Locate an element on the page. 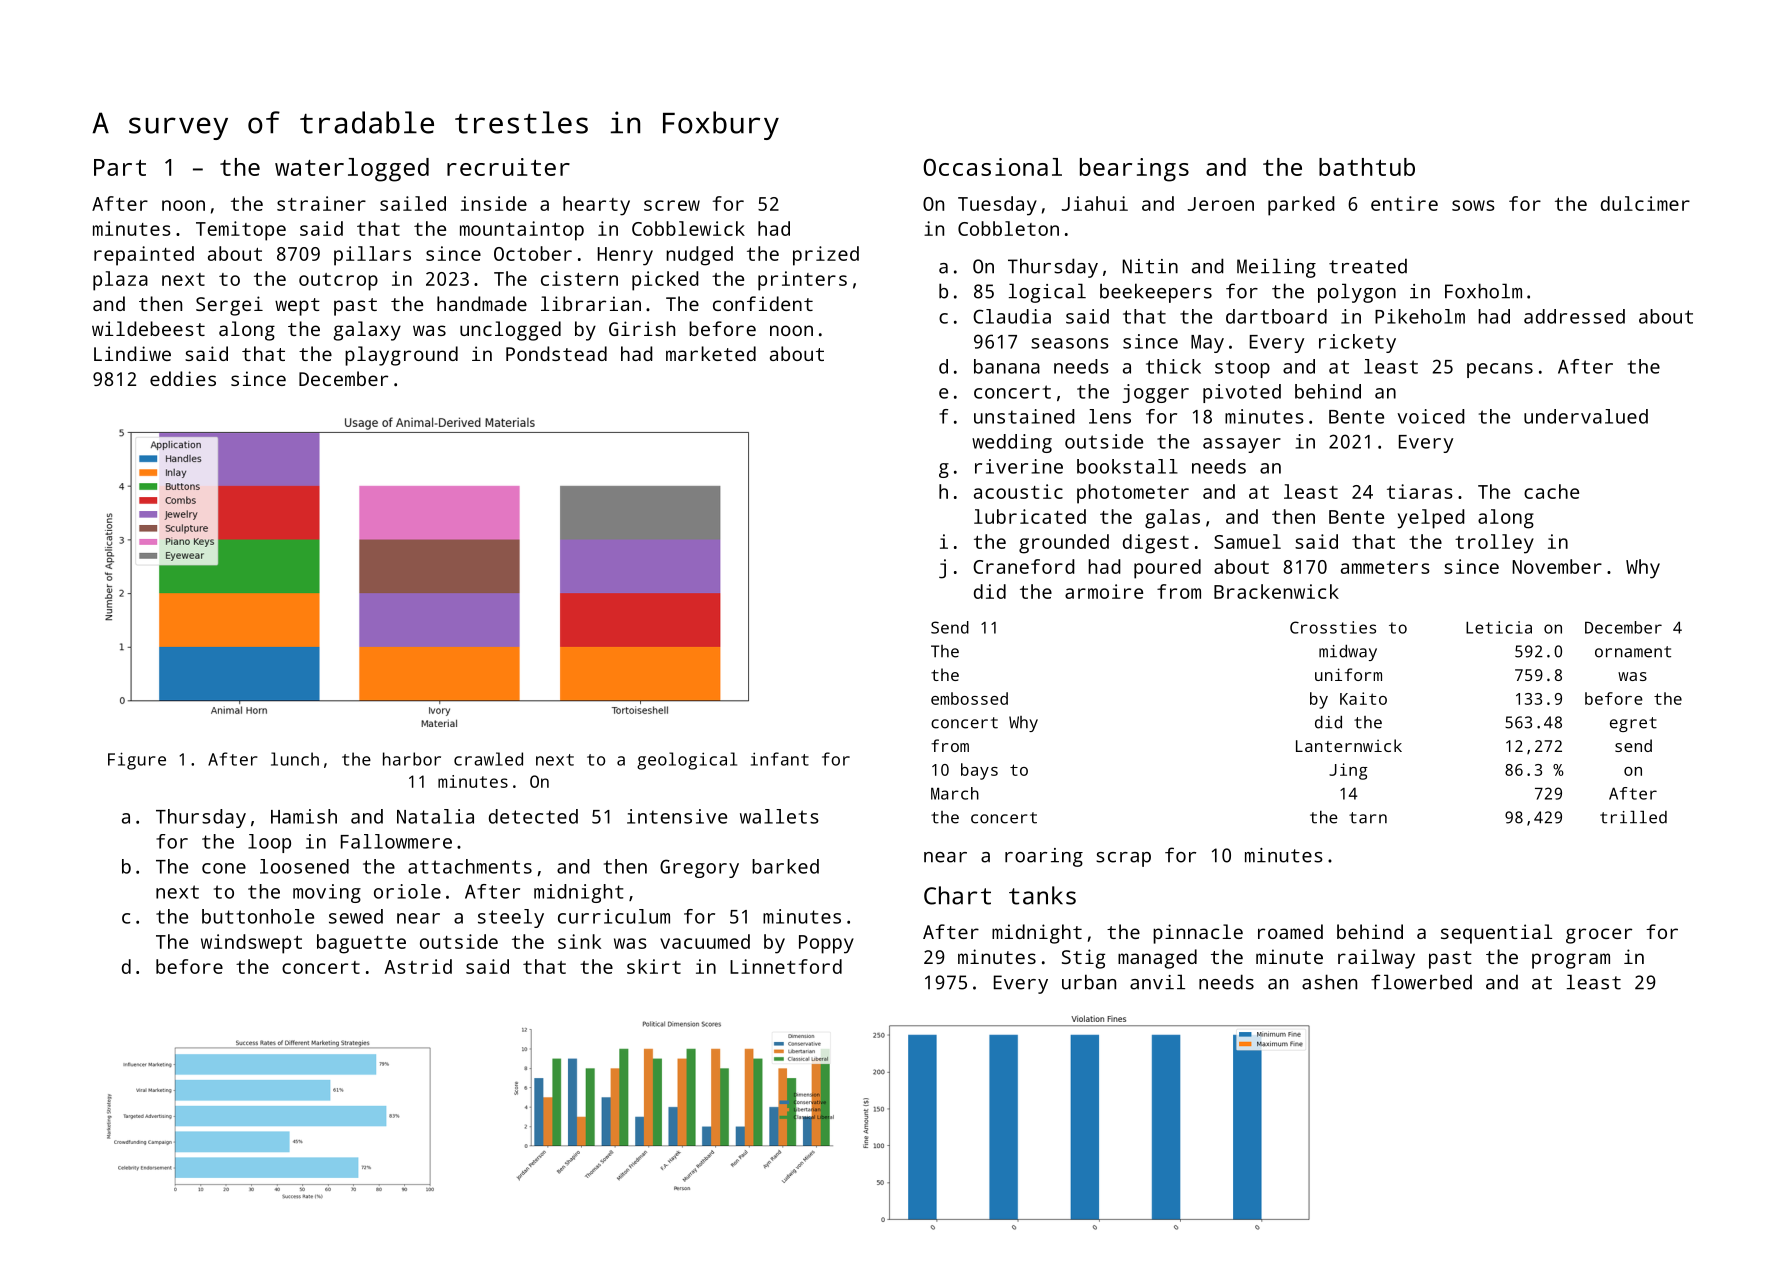 This page has width=1788, height=1264. cache is located at coordinates (1551, 491).
